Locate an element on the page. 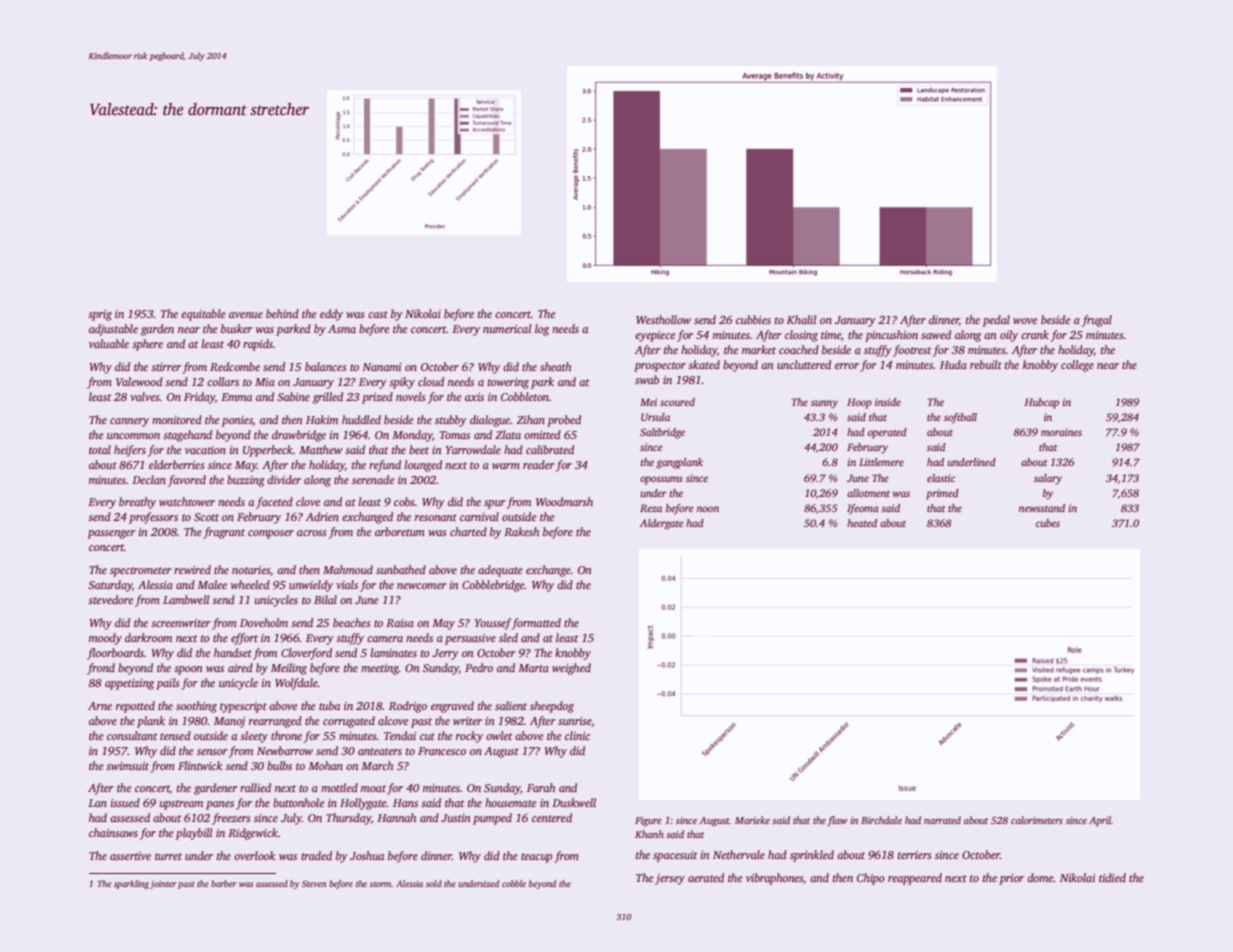 The height and width of the document is (952, 1233). playbill is located at coordinates (194, 834).
